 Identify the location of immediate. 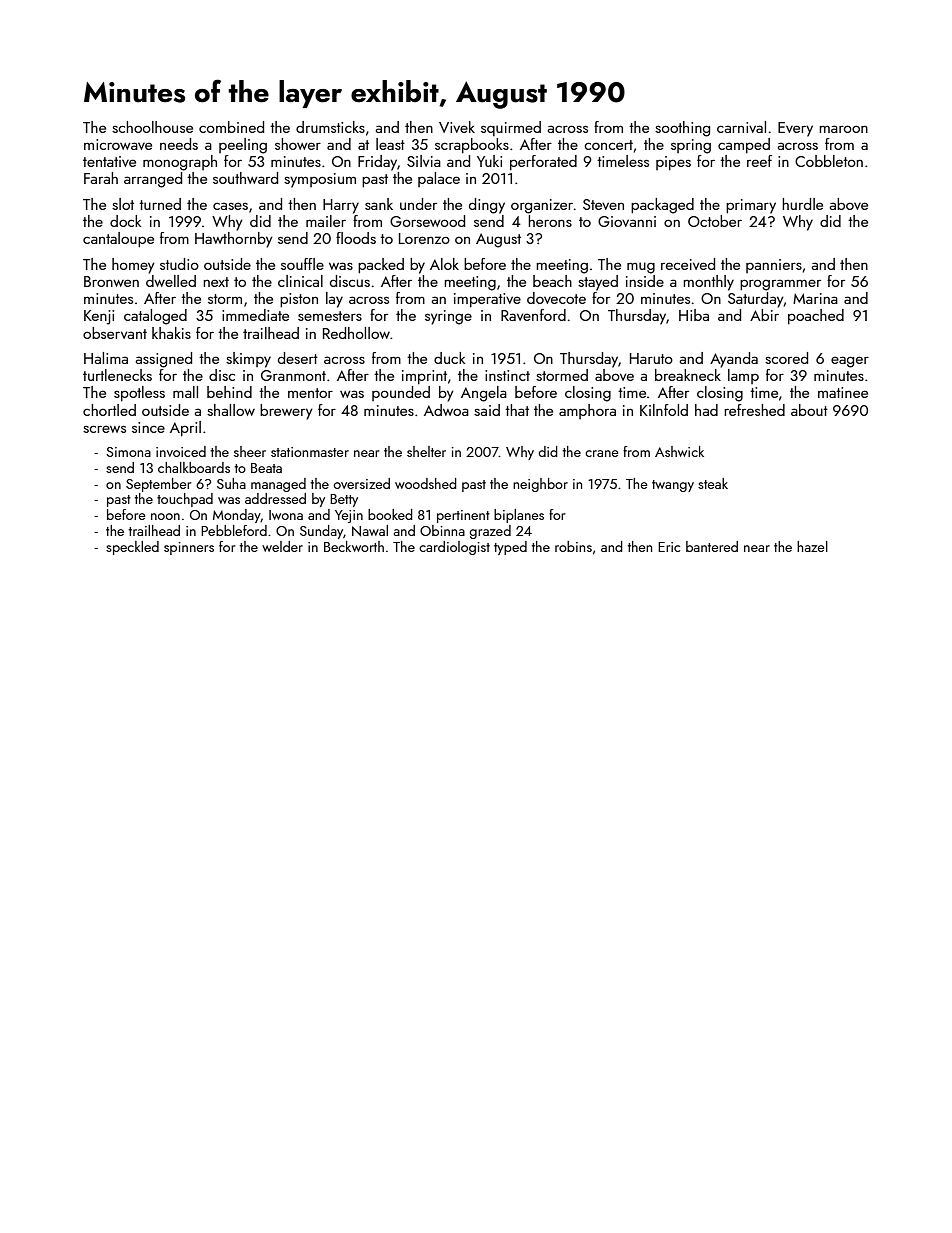
(255, 315).
